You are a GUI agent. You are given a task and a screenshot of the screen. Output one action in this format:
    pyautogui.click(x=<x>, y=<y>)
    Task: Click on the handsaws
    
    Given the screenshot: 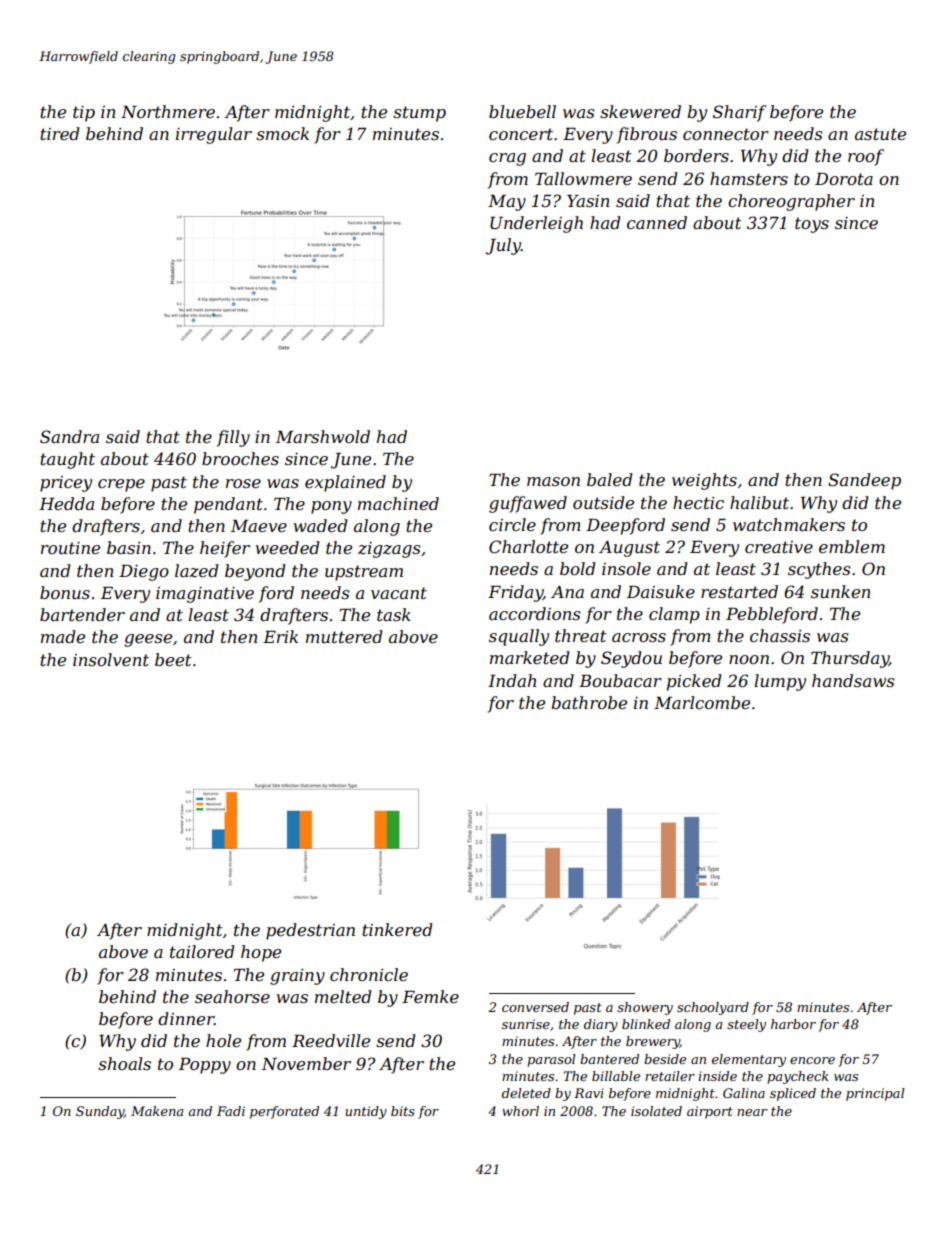 What is the action you would take?
    pyautogui.click(x=853, y=680)
